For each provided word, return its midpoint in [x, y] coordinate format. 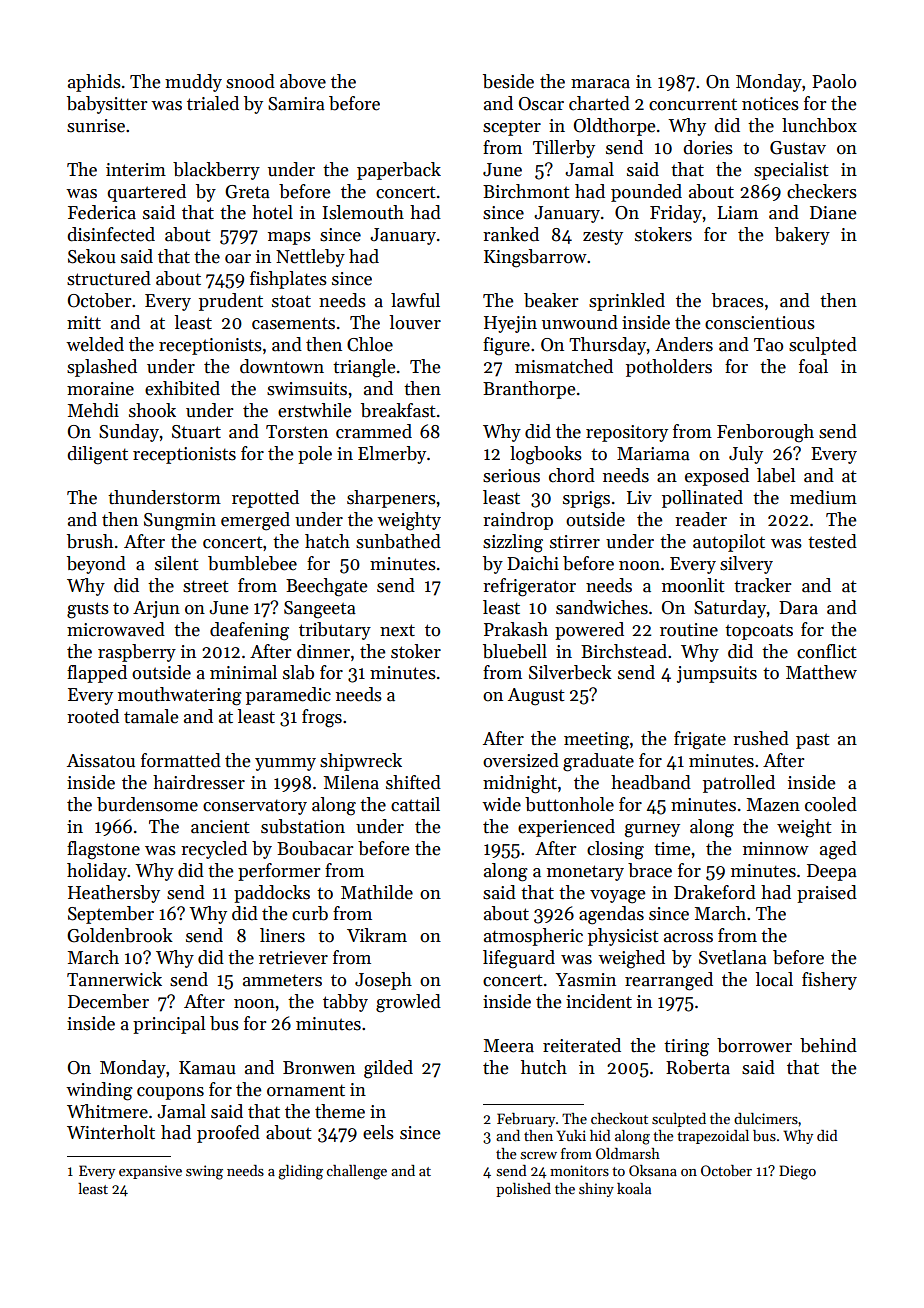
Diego [797, 1172]
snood [250, 81]
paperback [399, 171]
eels [378, 1132]
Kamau [207, 1068]
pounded [646, 193]
